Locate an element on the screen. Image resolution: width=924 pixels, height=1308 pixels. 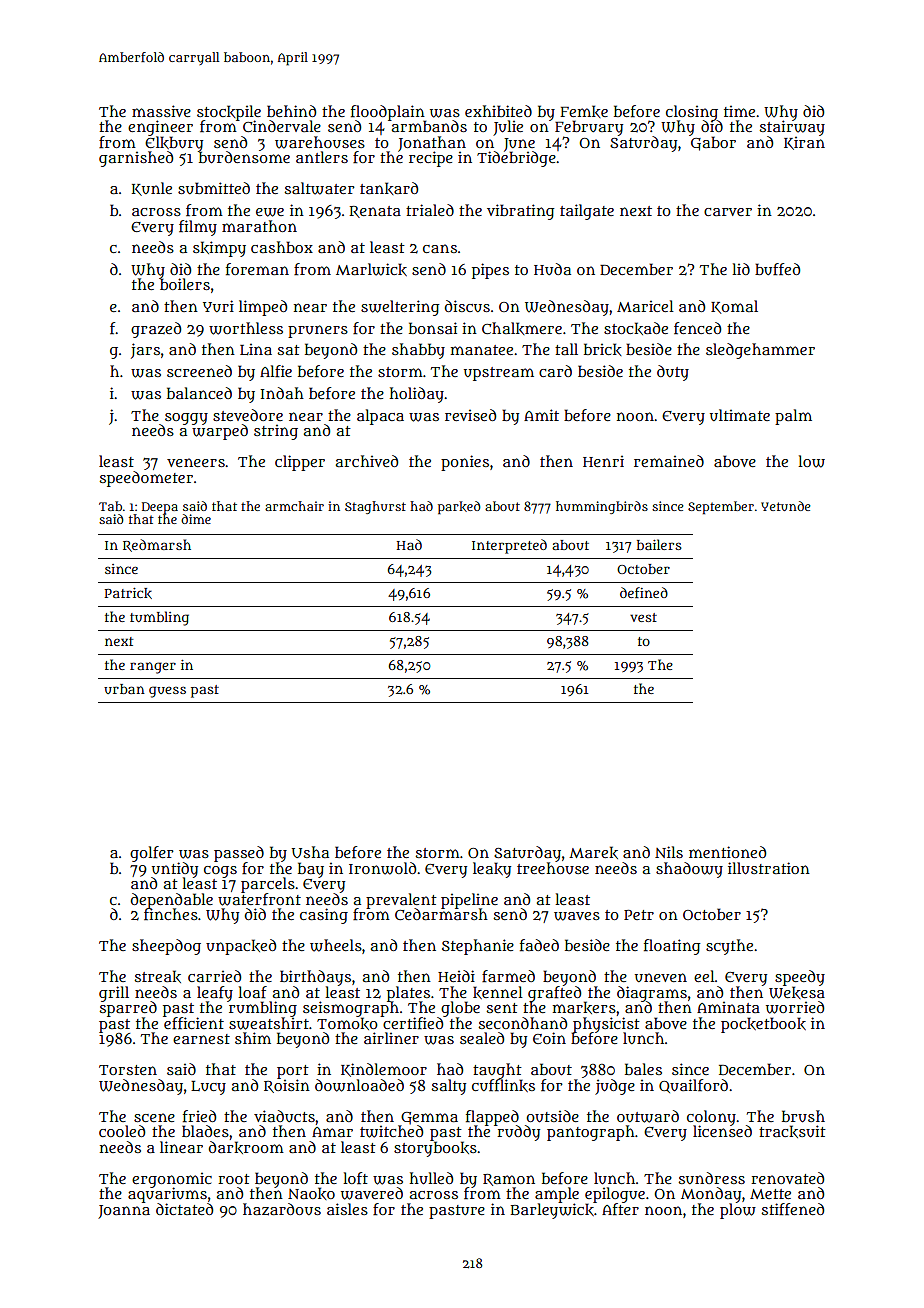
massive is located at coordinates (161, 111).
